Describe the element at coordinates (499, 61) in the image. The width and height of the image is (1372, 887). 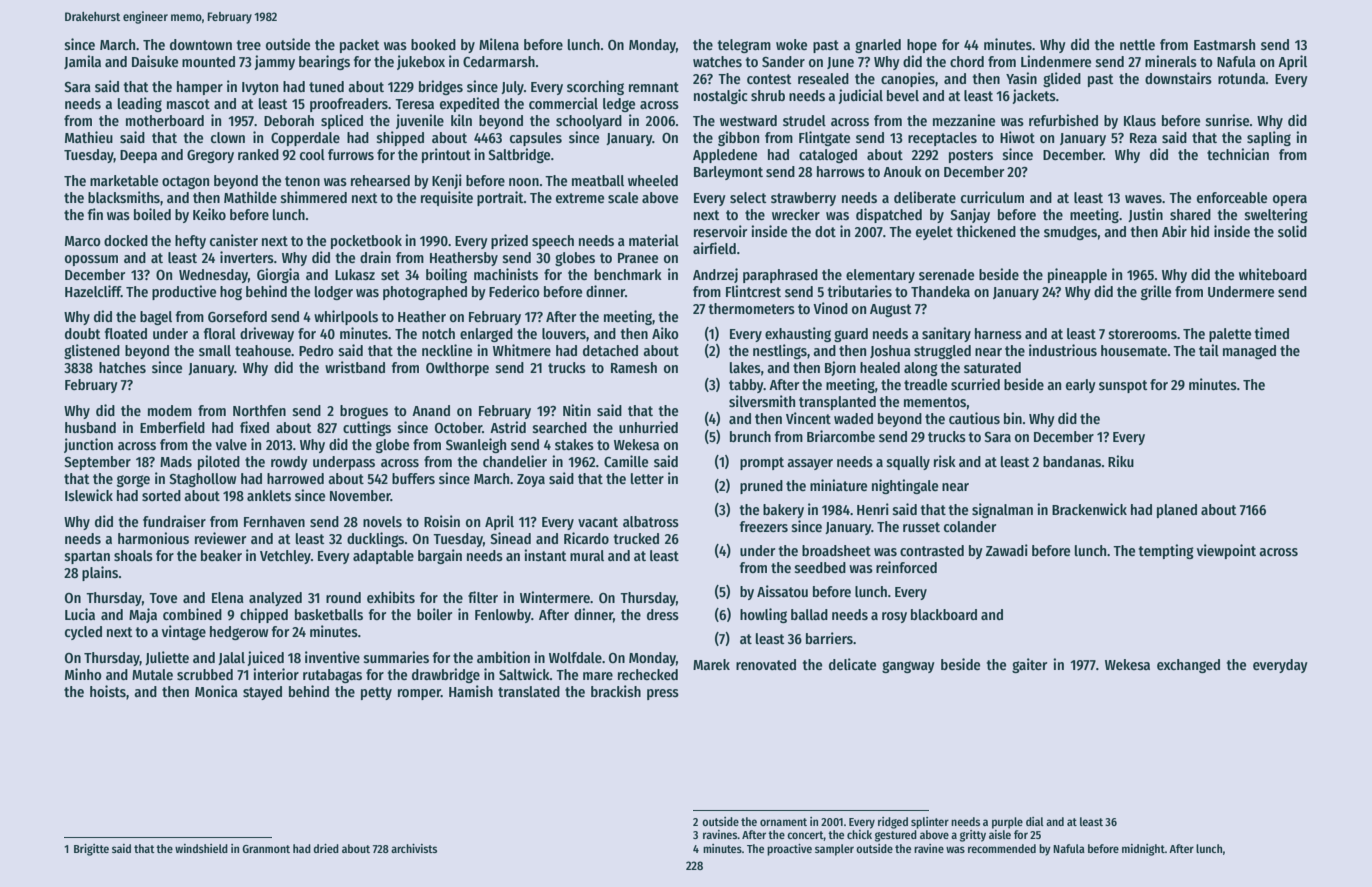
I see `Cedarmarsh` at that location.
